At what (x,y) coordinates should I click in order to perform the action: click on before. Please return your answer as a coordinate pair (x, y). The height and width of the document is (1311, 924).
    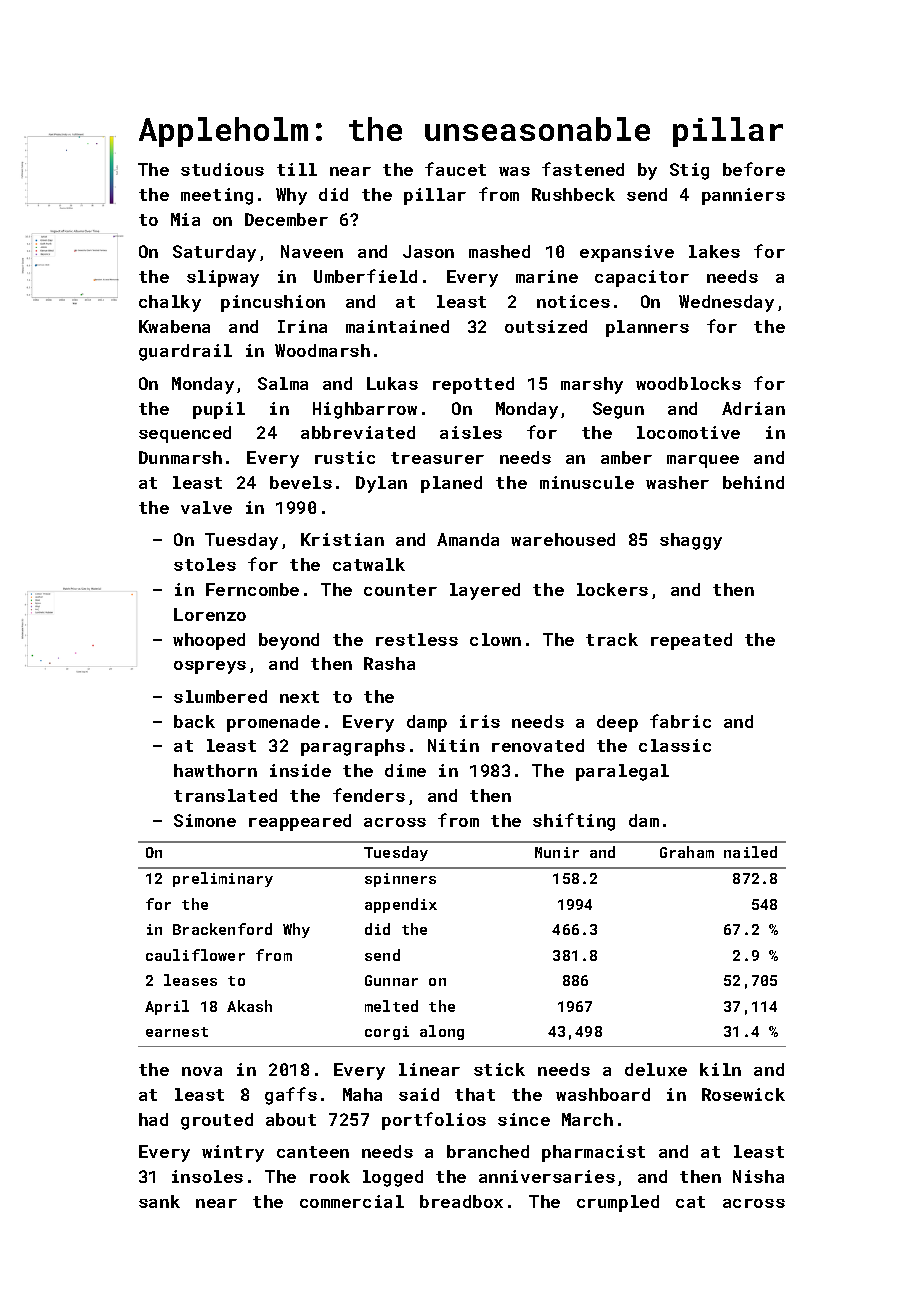
    Looking at the image, I should click on (754, 169).
